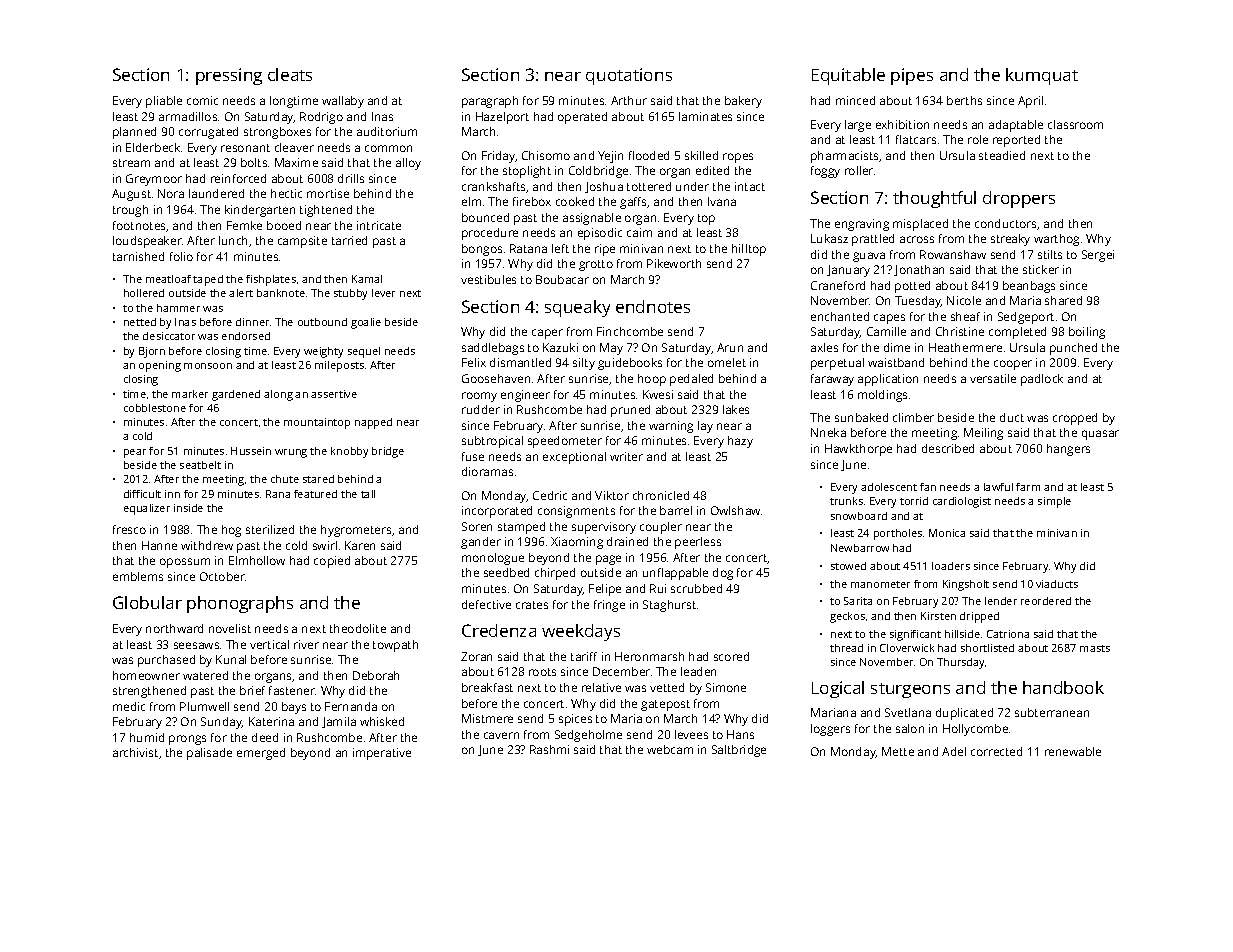 The image size is (1233, 952). What do you see at coordinates (858, 126) in the image?
I see `large` at bounding box center [858, 126].
